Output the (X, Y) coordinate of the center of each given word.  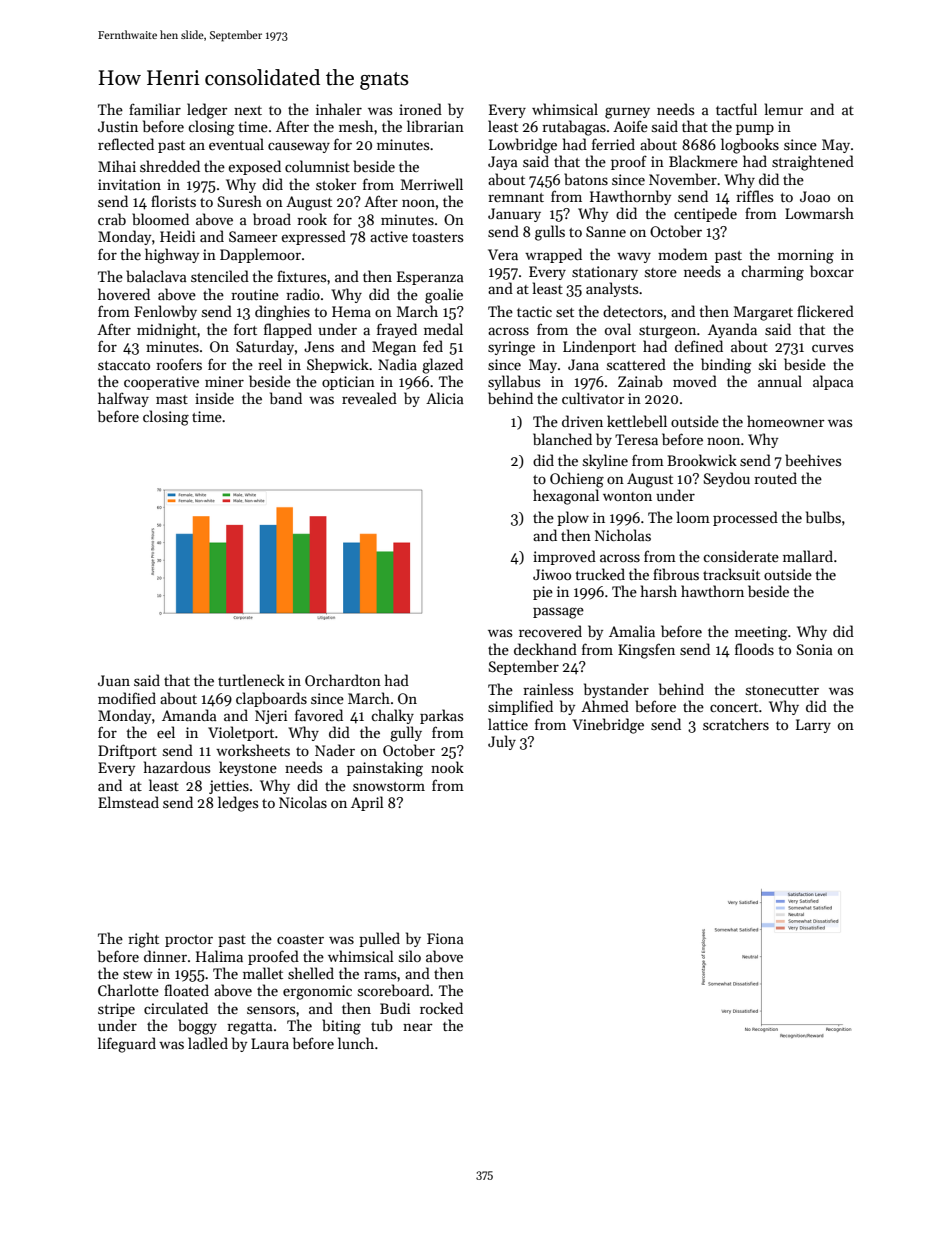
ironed (420, 109)
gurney (627, 113)
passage (558, 613)
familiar (155, 109)
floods (754, 649)
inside (214, 398)
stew (138, 974)
